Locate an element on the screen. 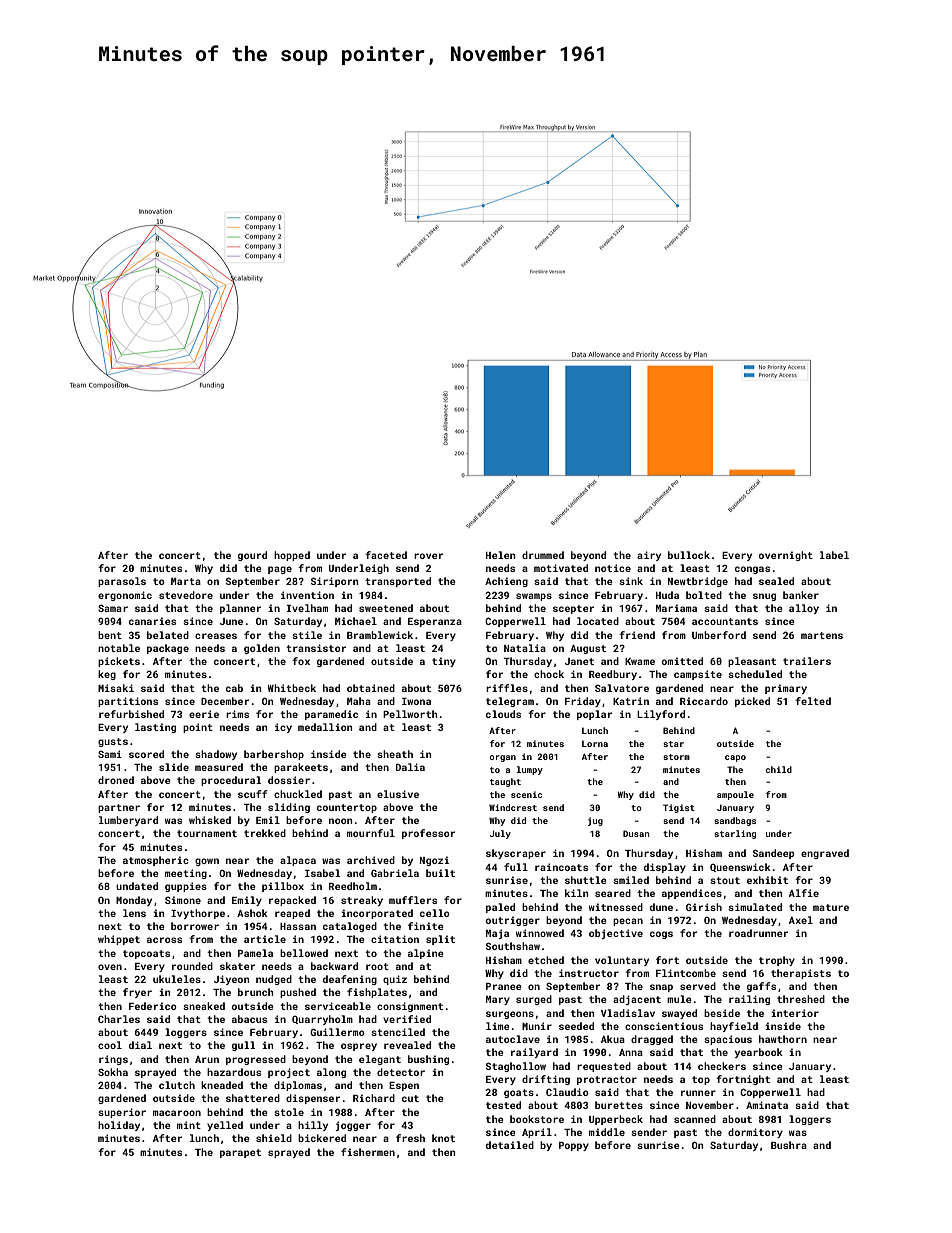 The height and width of the screenshot is (1233, 952). cut is located at coordinates (410, 1098).
